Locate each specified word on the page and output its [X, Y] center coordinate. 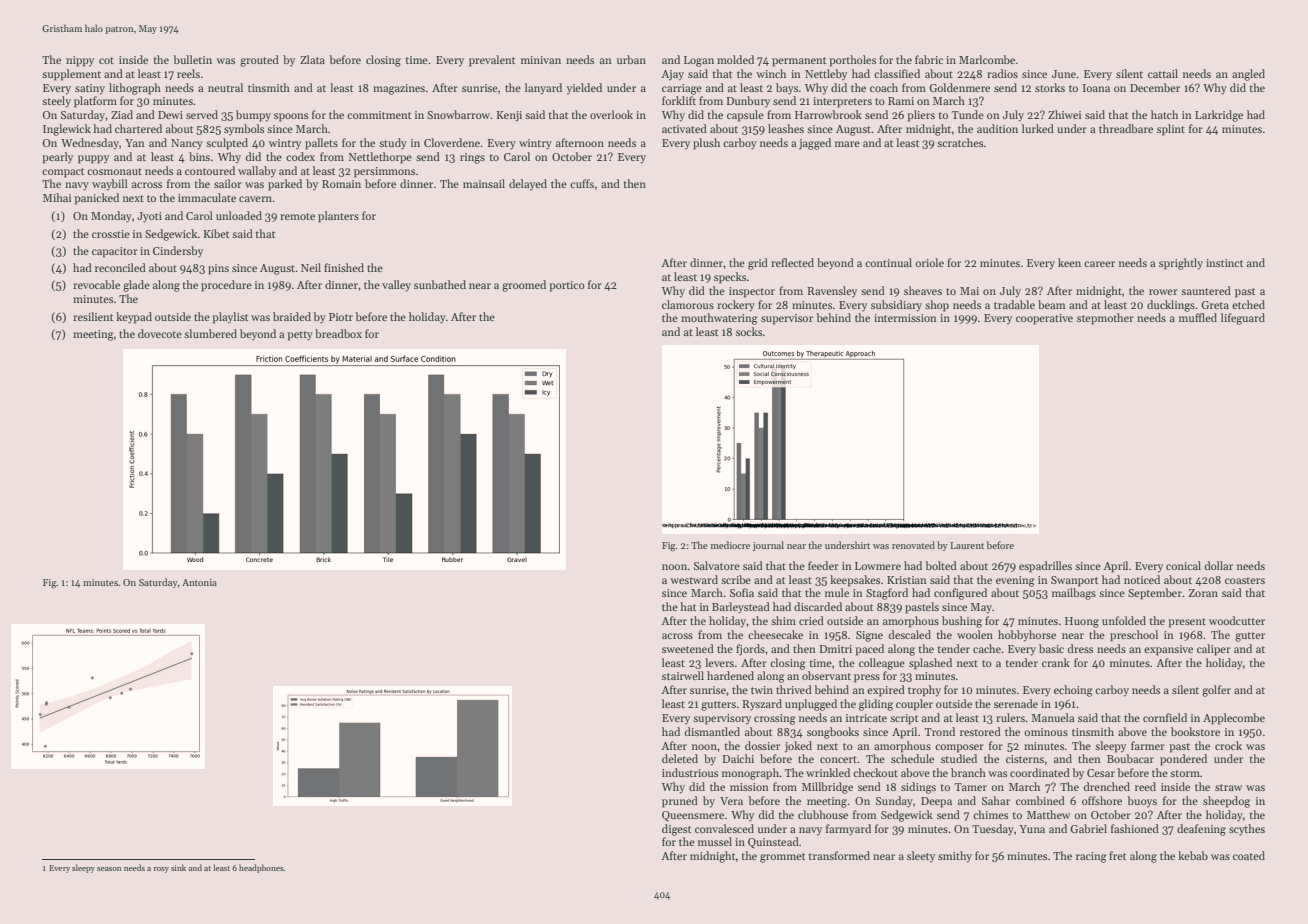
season [109, 869]
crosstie [111, 234]
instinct [1224, 263]
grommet [782, 858]
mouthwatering [719, 319]
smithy [955, 857]
